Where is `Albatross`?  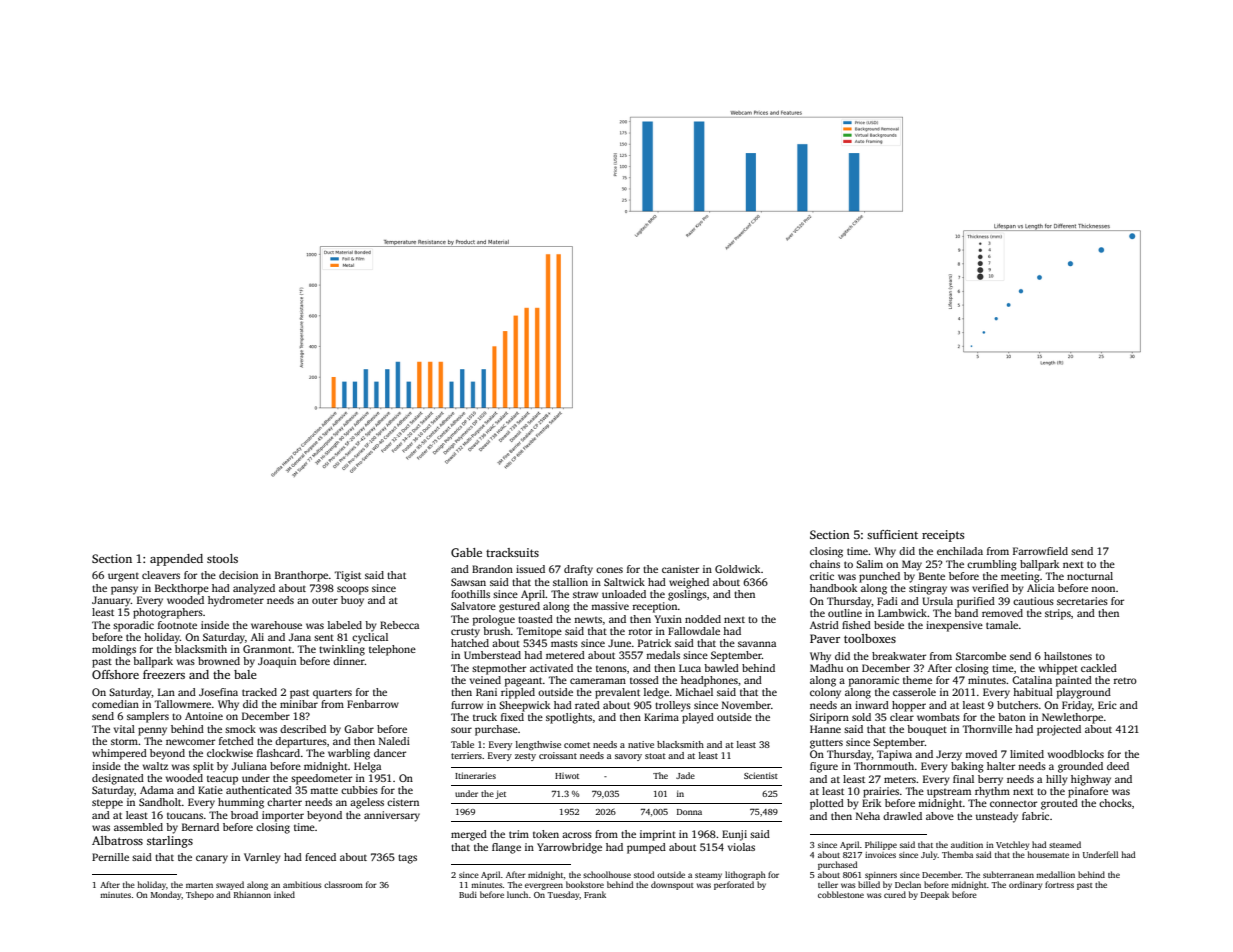
Albatross is located at coordinates (117, 840).
